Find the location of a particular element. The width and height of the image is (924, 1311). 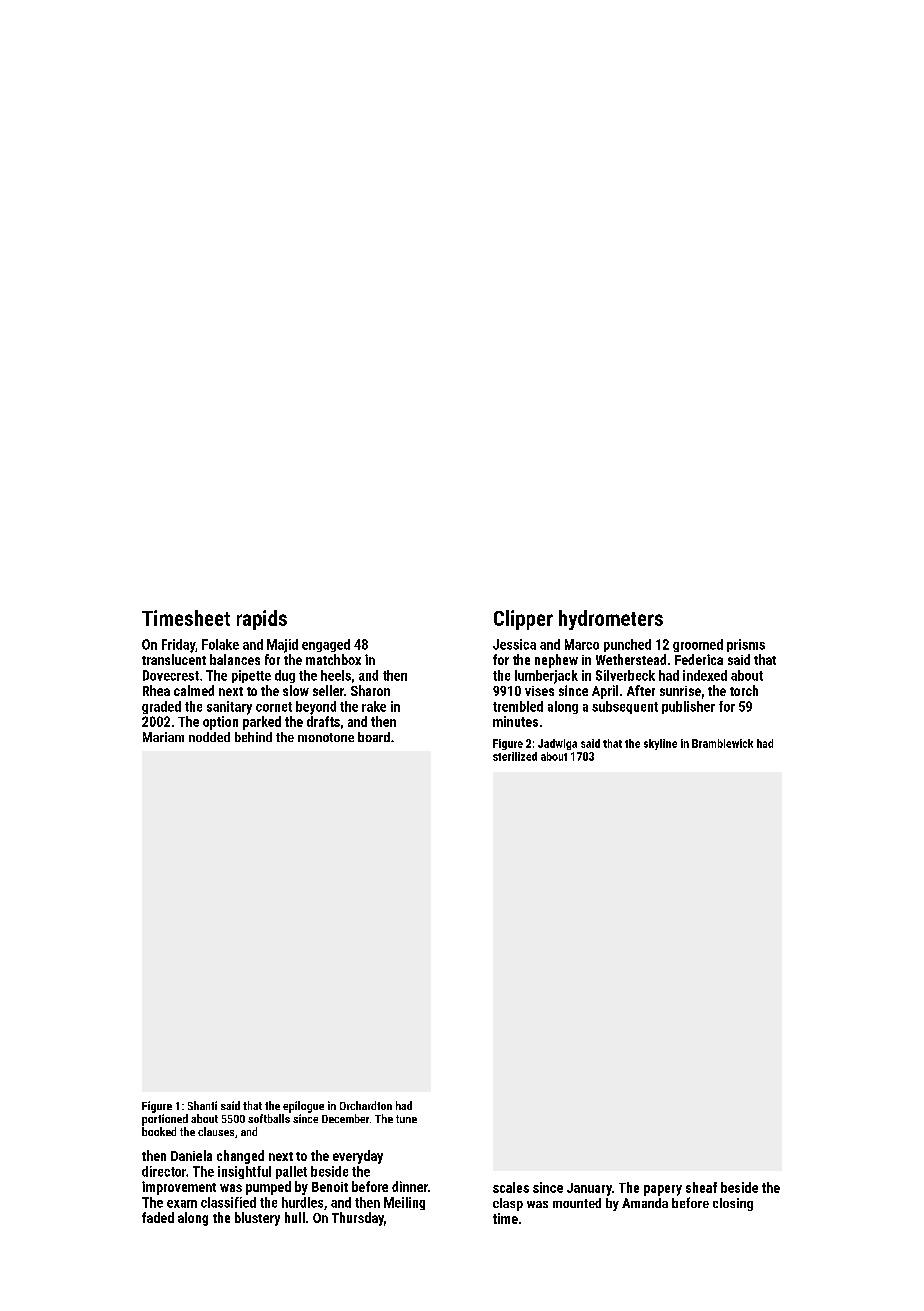

mounted is located at coordinates (577, 1203).
